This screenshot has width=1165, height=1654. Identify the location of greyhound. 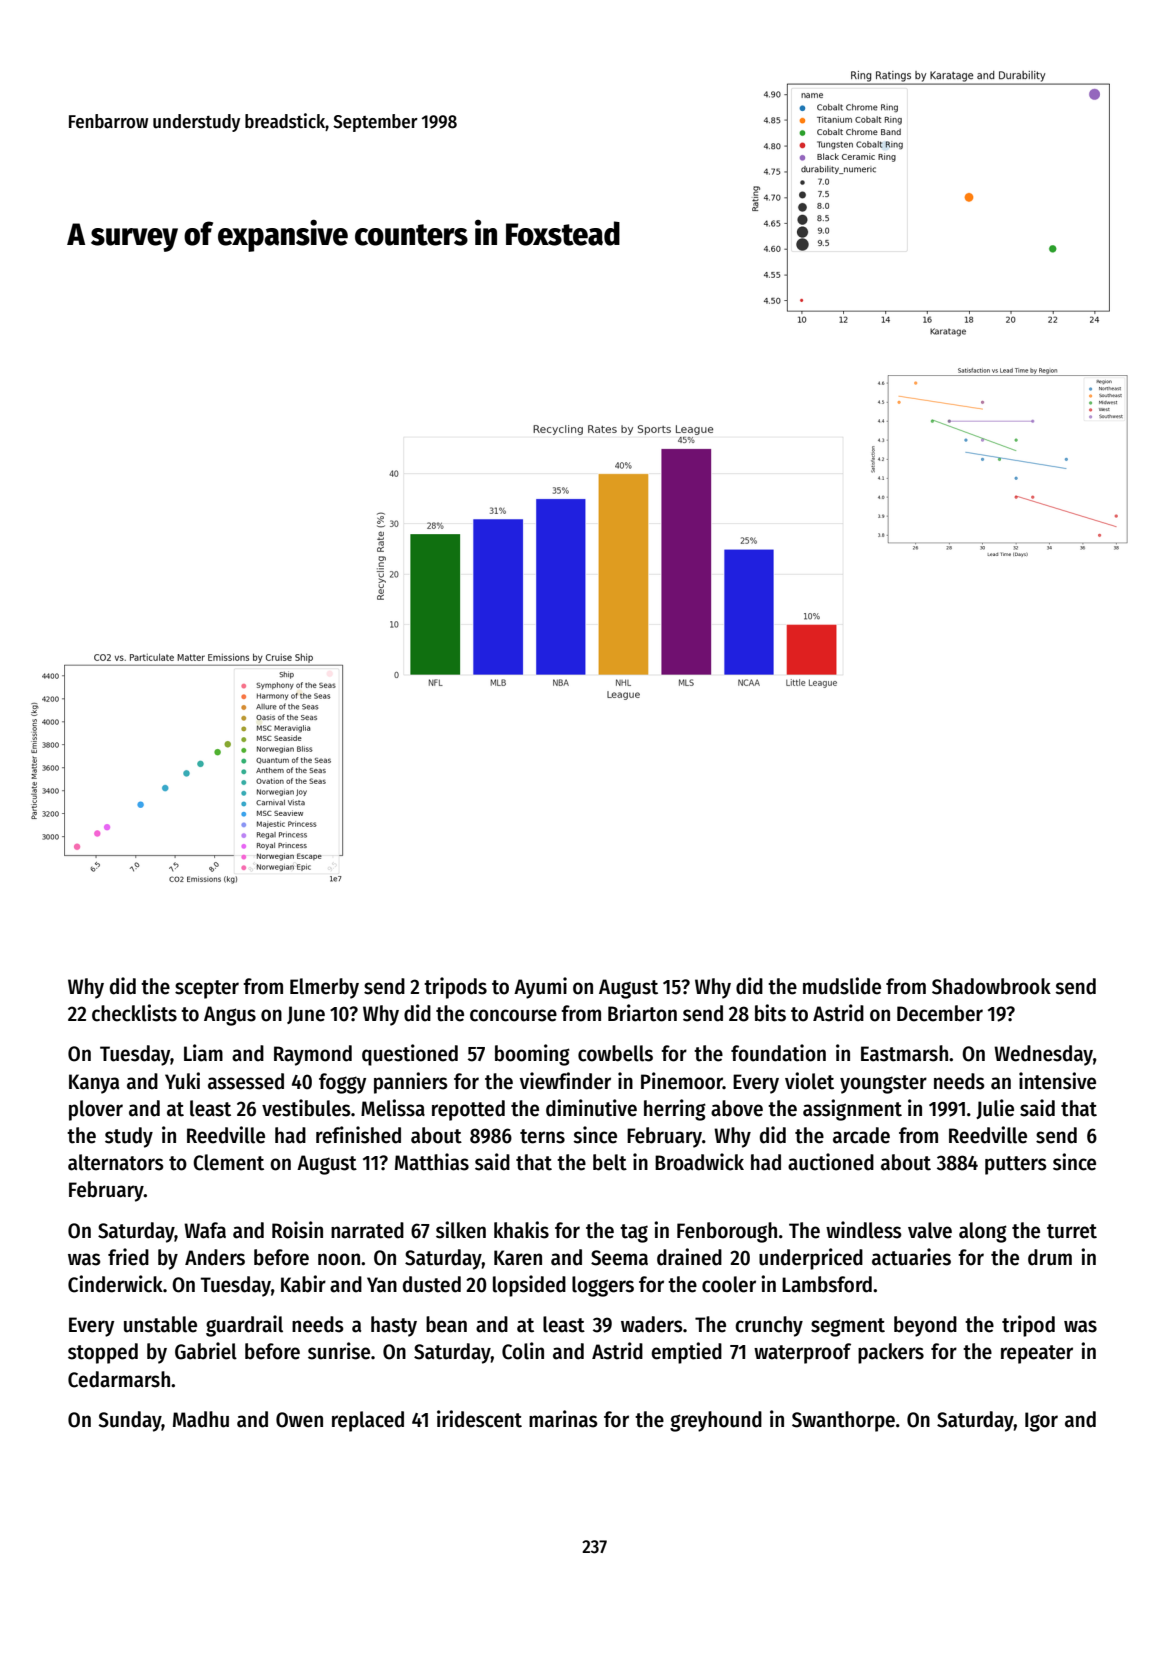
(716, 1421).
